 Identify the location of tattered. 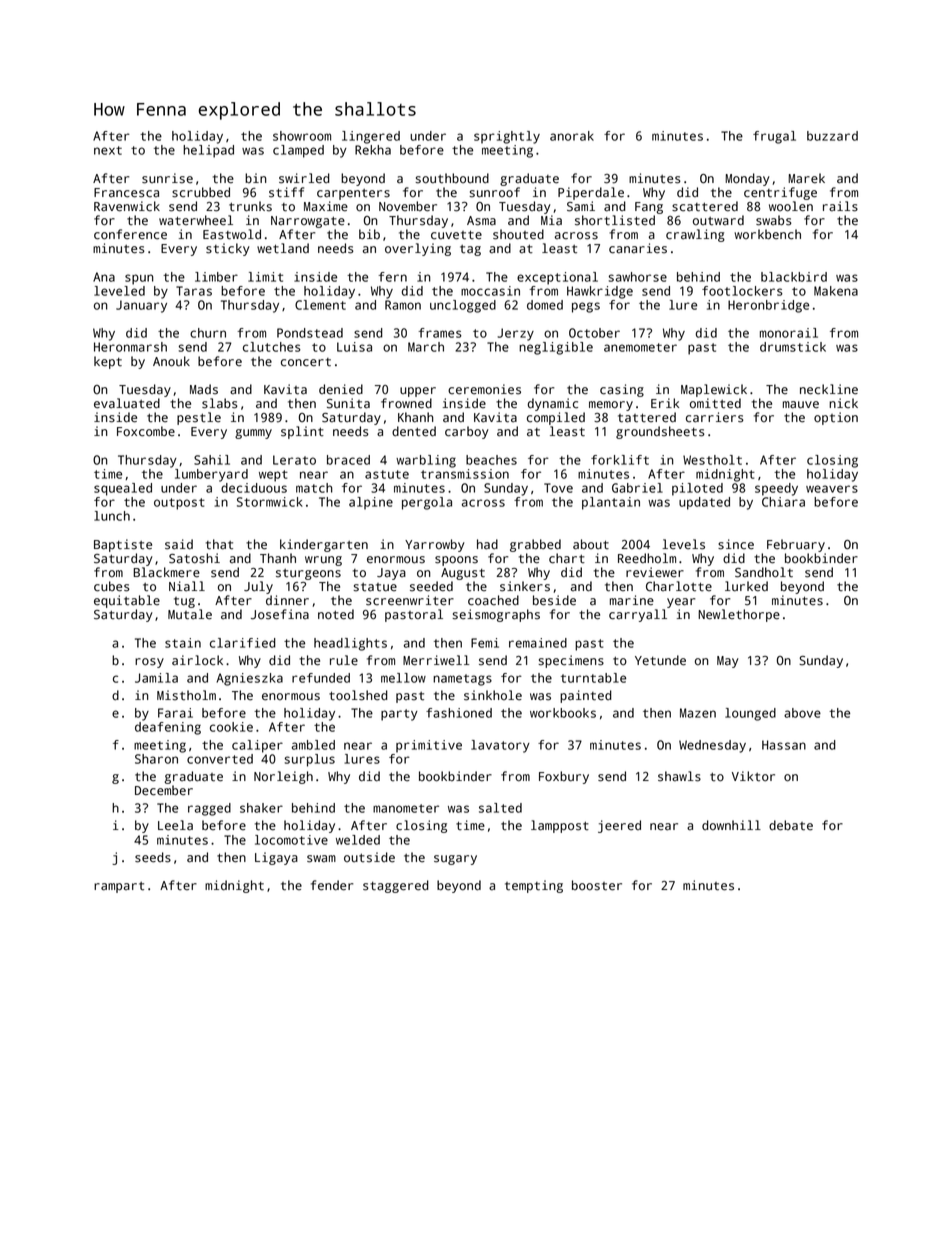
(647, 417).
